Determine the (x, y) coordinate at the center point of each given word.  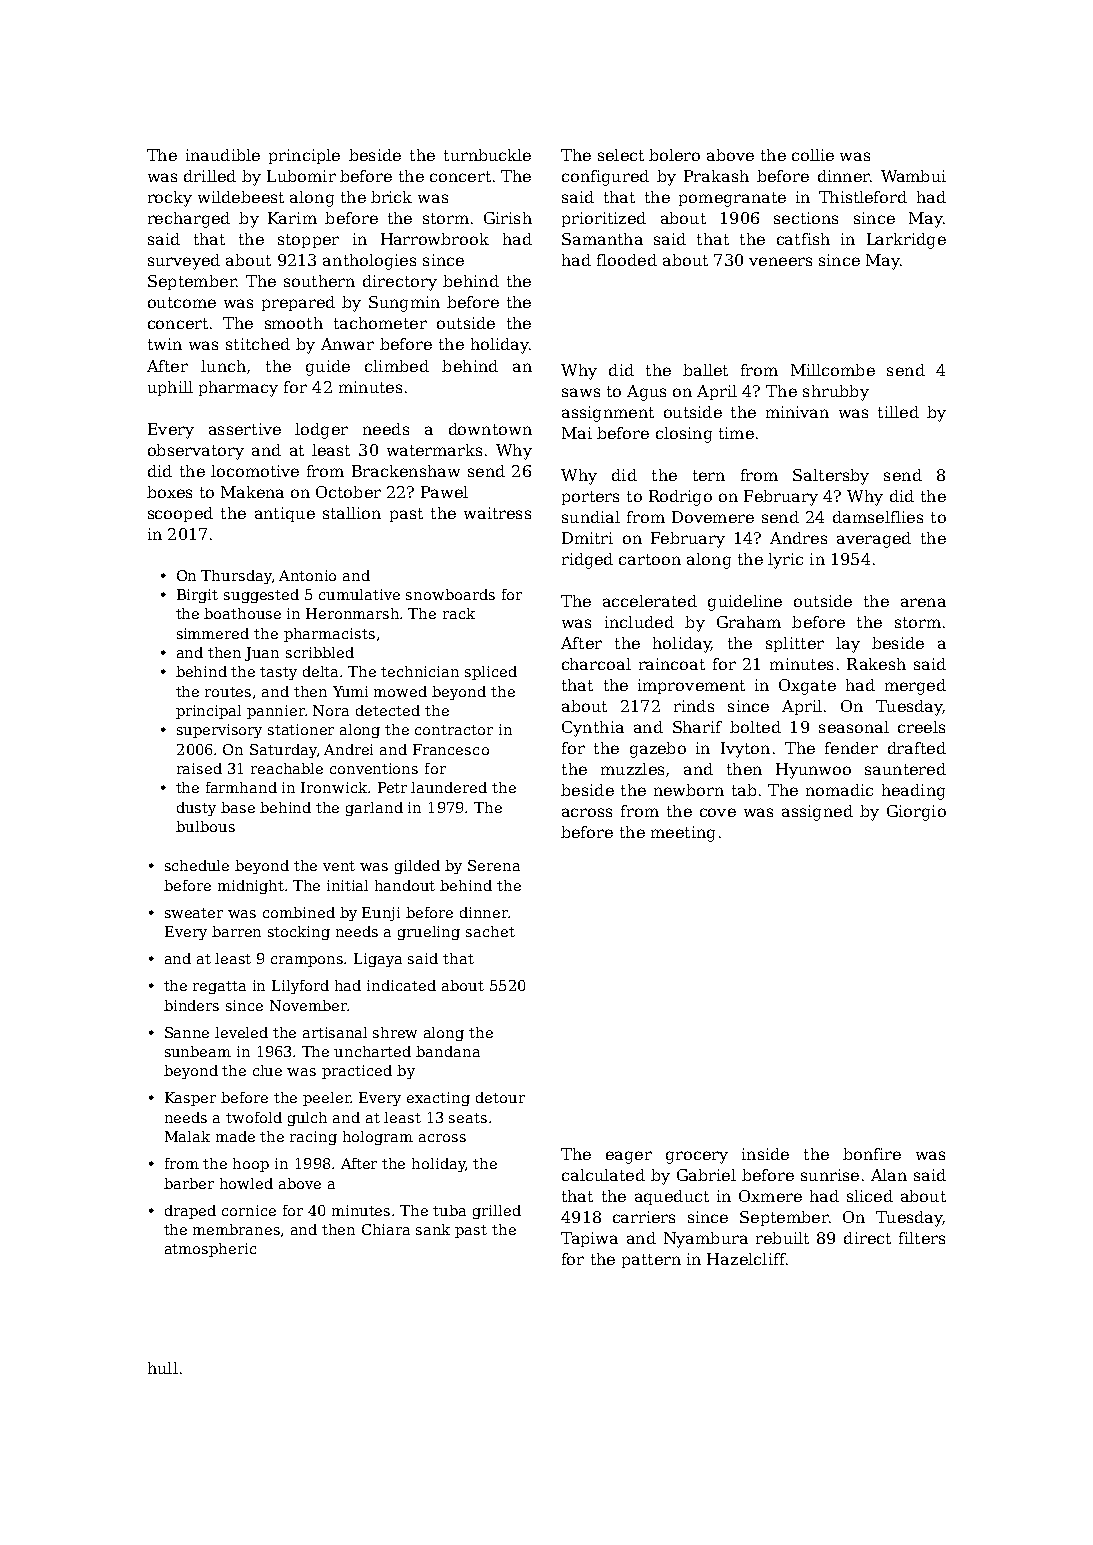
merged (915, 687)
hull (163, 1368)
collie (813, 155)
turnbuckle (487, 155)
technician (420, 671)
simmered (213, 633)
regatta (219, 987)
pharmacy (238, 389)
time (736, 433)
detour (500, 1097)
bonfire (872, 1154)
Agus (646, 393)
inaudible (223, 155)
